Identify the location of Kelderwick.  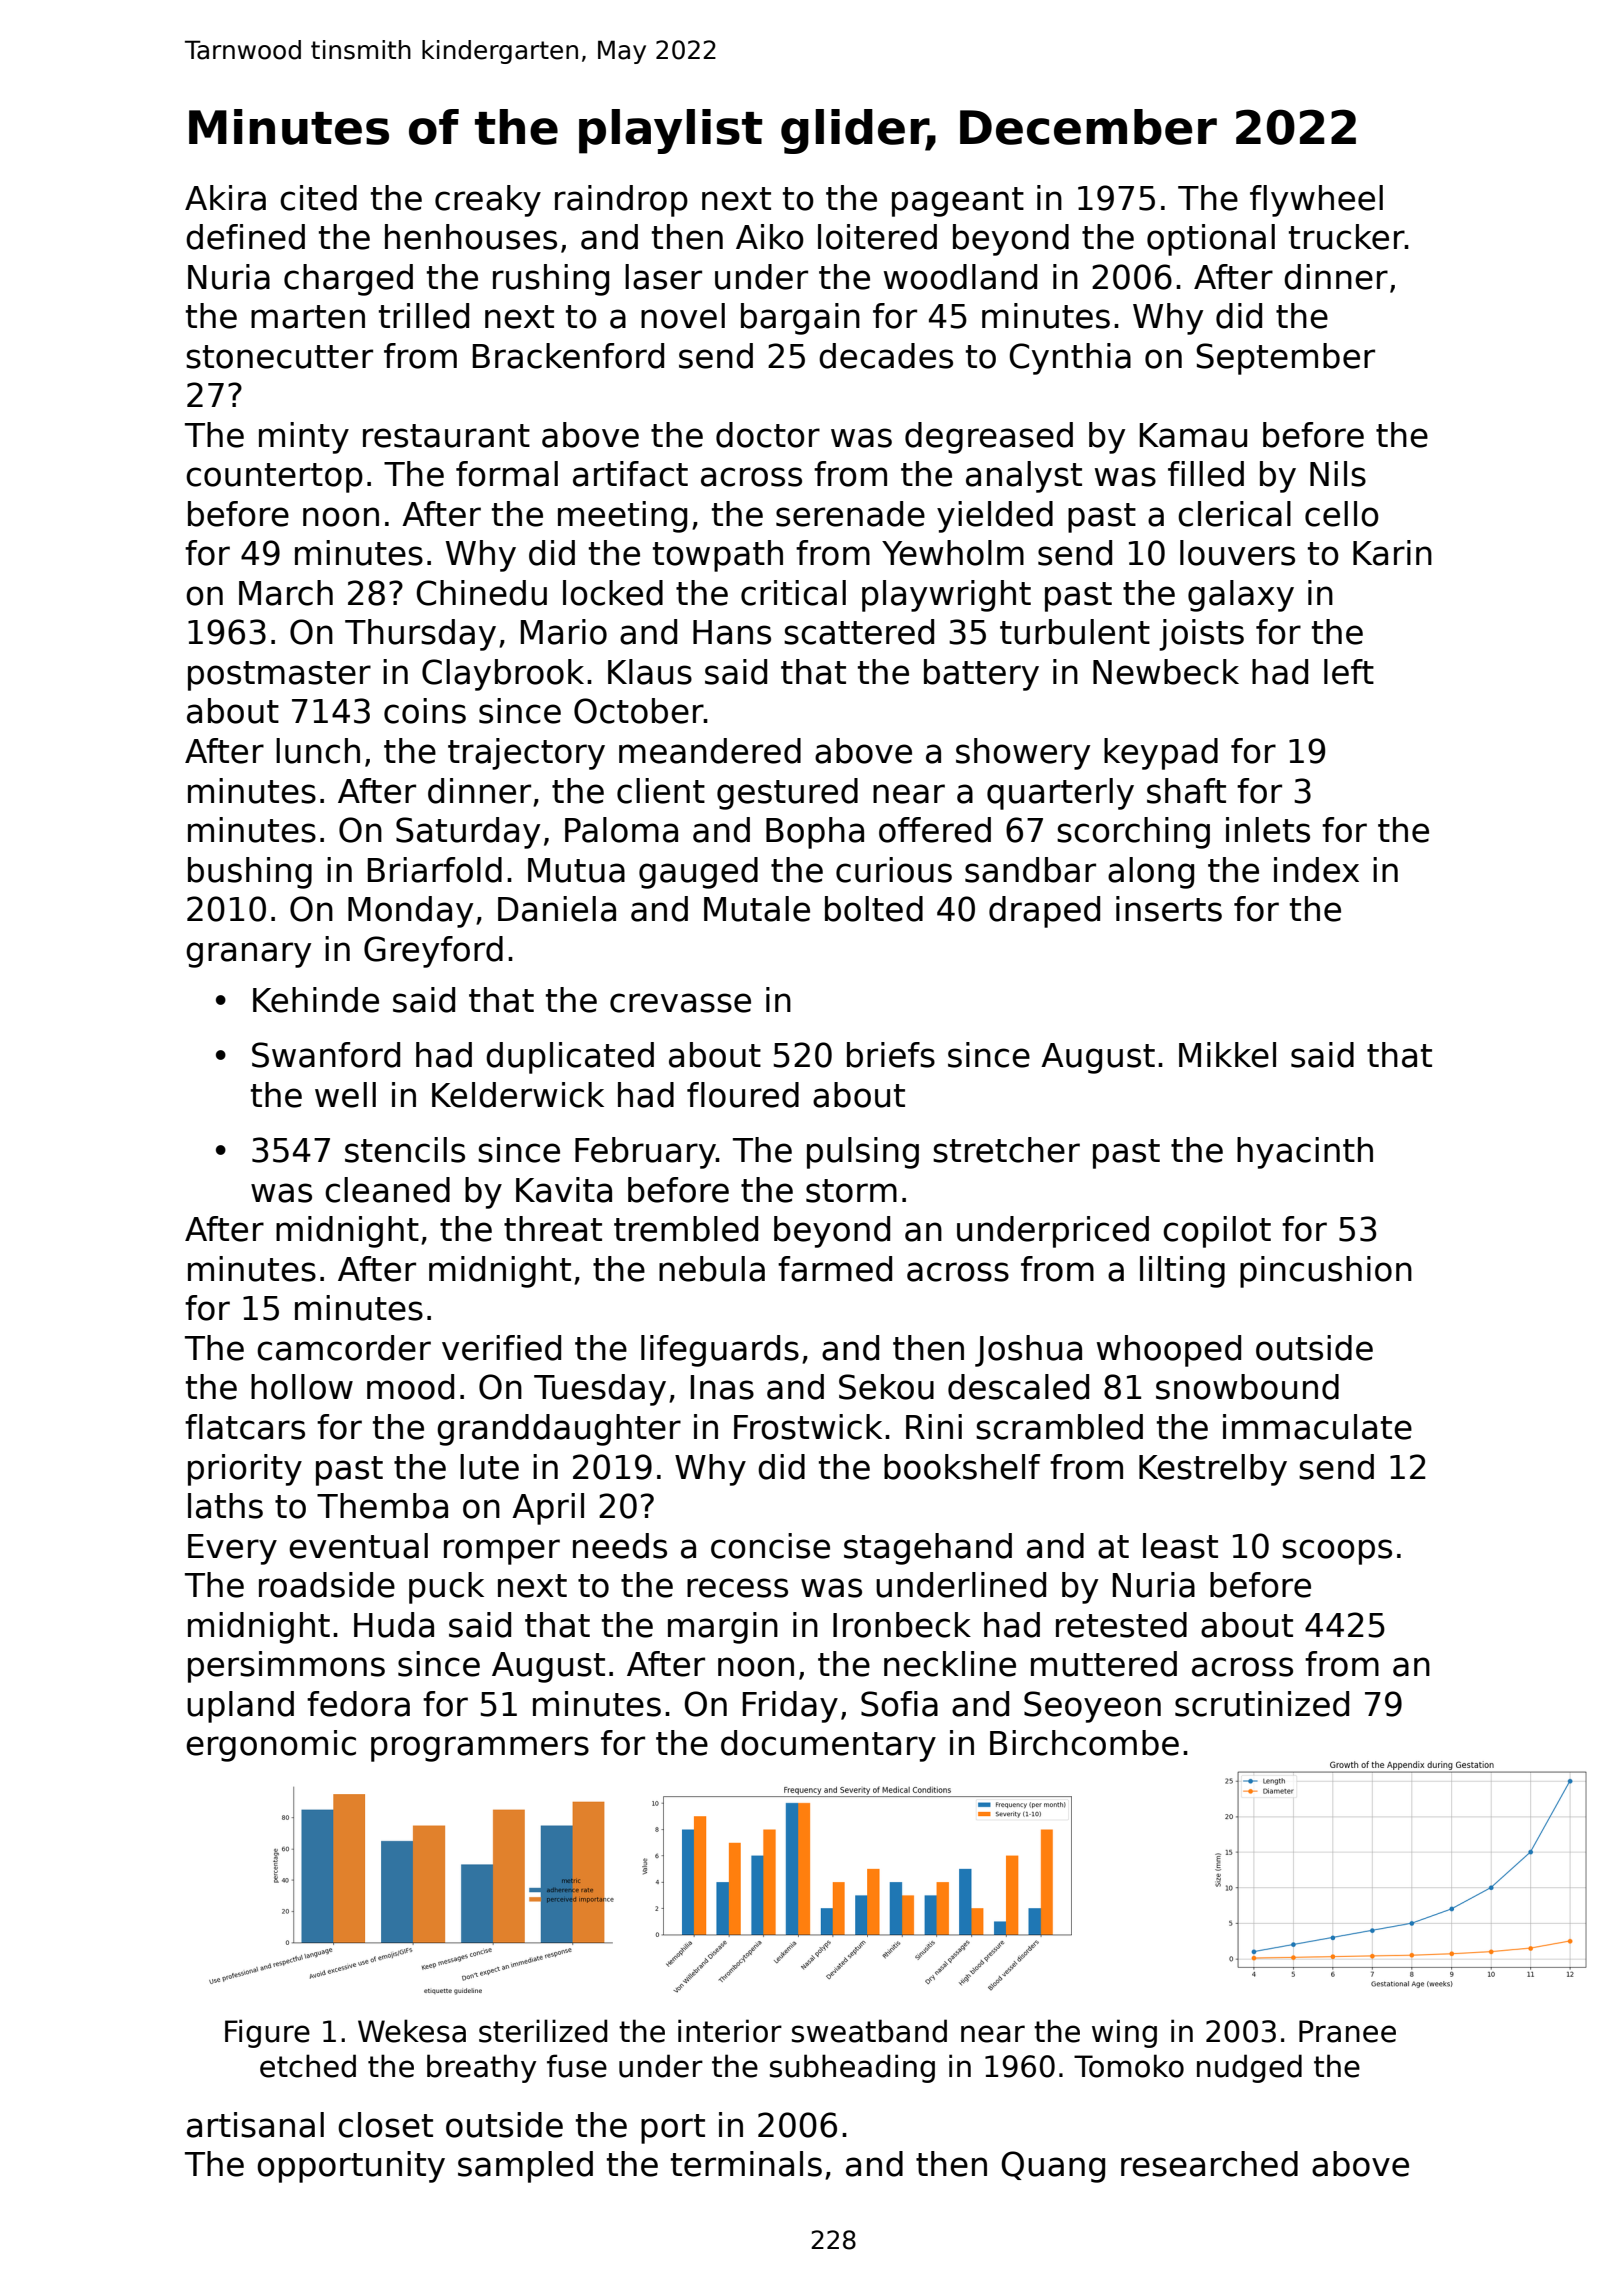
(518, 1095).
